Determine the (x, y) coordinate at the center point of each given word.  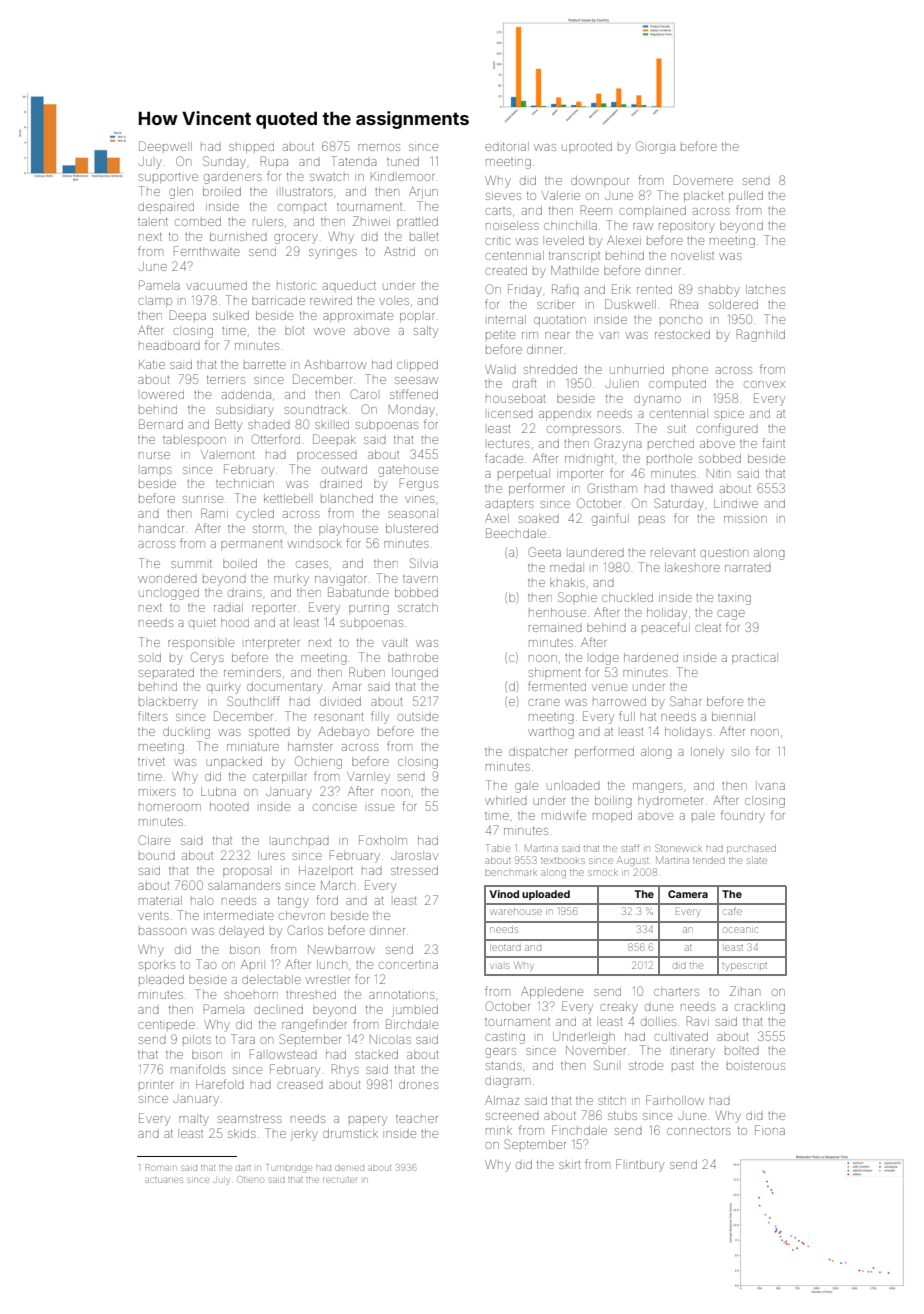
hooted (229, 806)
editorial (507, 146)
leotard (505, 947)
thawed (692, 488)
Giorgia (655, 147)
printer (156, 1085)
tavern (420, 579)
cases (312, 564)
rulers (268, 221)
